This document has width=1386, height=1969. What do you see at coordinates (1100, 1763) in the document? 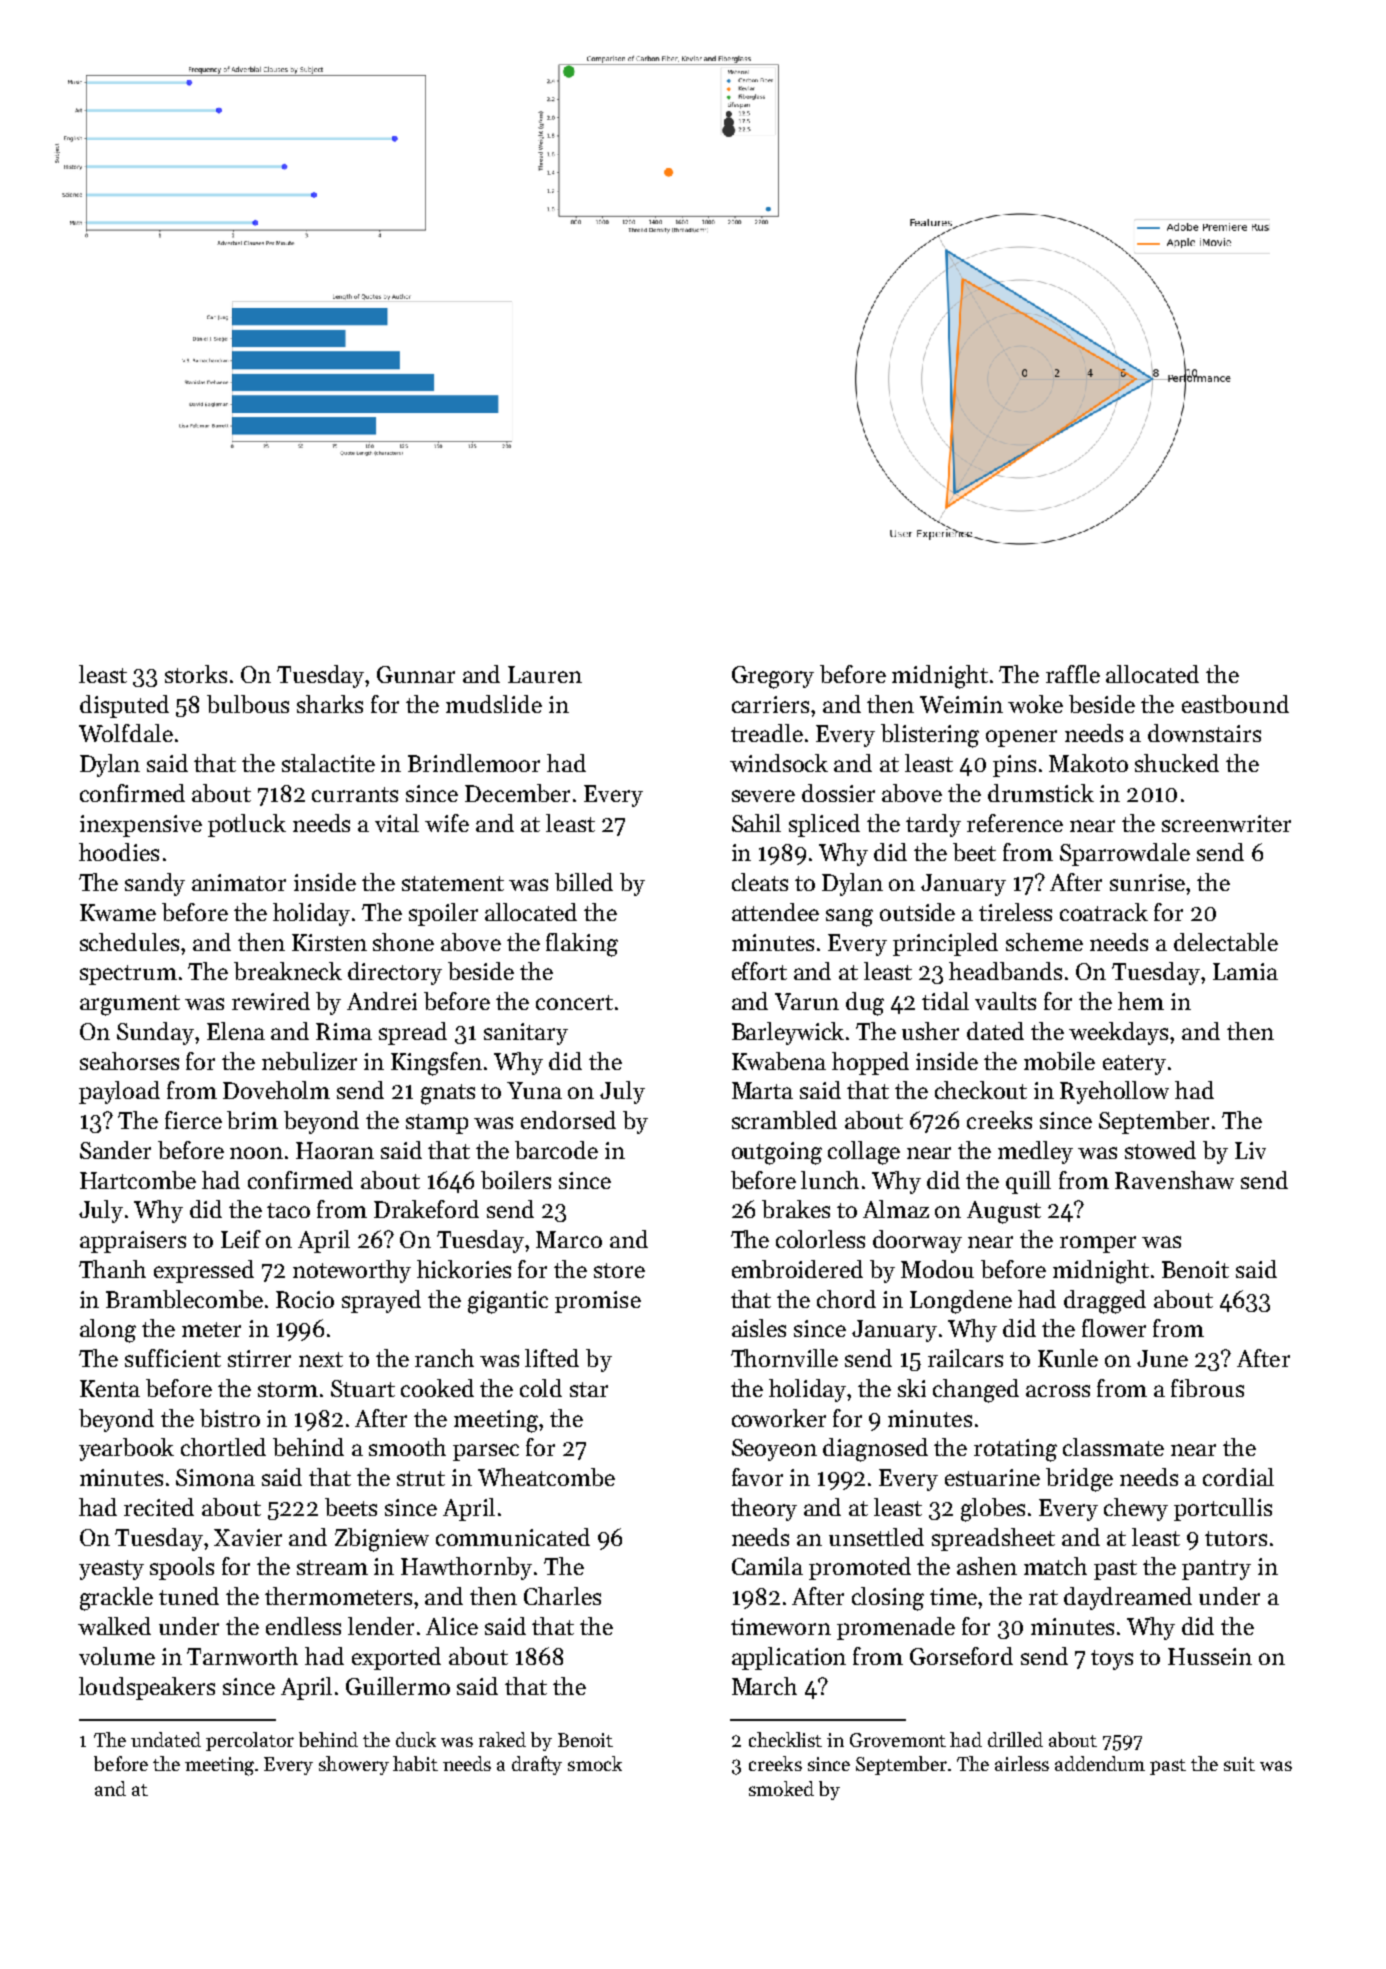
I see `addendum` at bounding box center [1100, 1763].
